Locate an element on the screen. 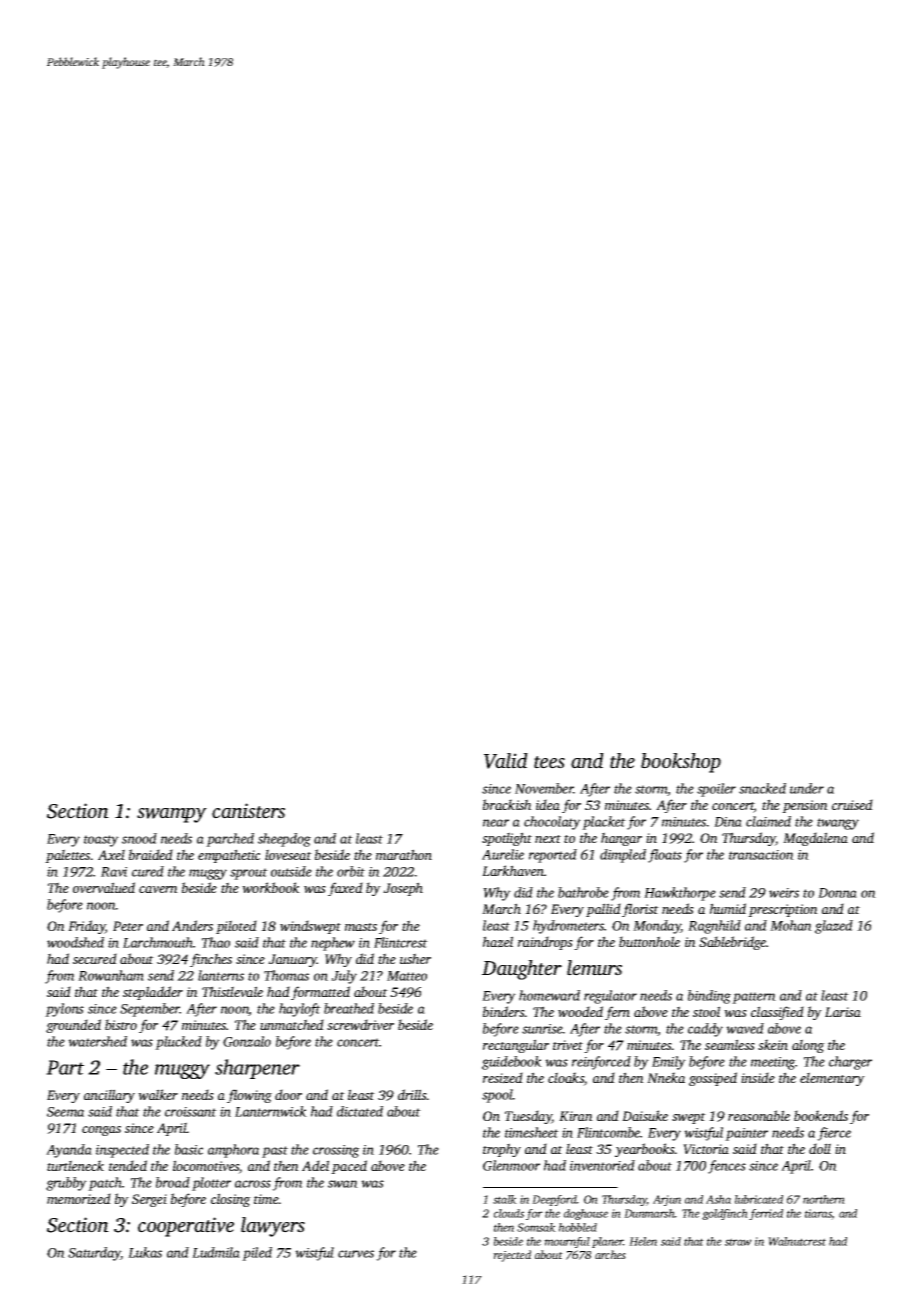 The height and width of the screenshot is (1308, 924). binders is located at coordinates (504, 1011).
